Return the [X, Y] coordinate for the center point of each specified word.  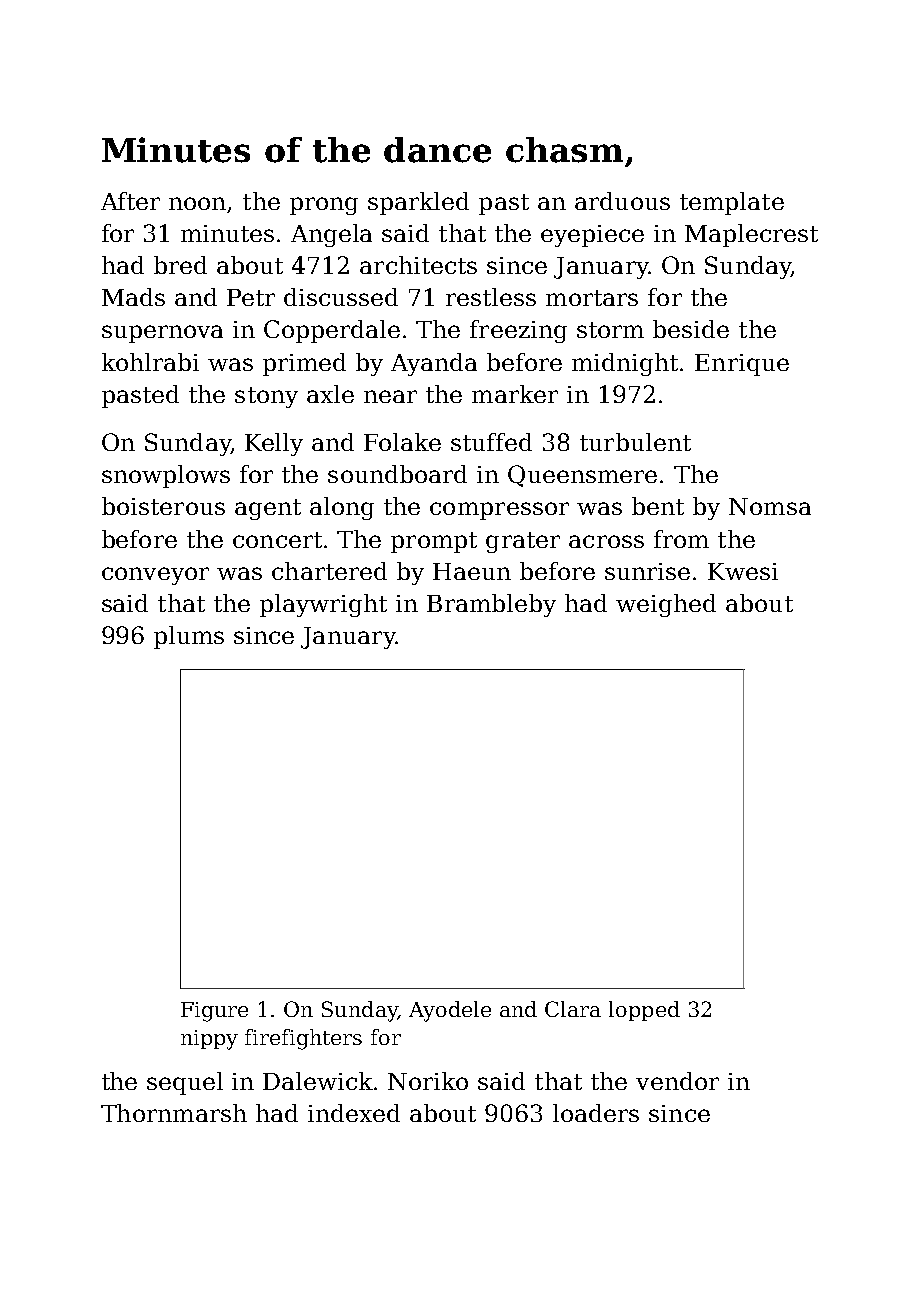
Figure [214, 1012]
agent [268, 509]
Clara [573, 1009]
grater [523, 542]
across [606, 541]
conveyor [155, 576]
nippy [209, 1040]
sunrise [647, 571]
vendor [677, 1081]
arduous [622, 201]
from [681, 539]
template [732, 203]
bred [180, 265]
